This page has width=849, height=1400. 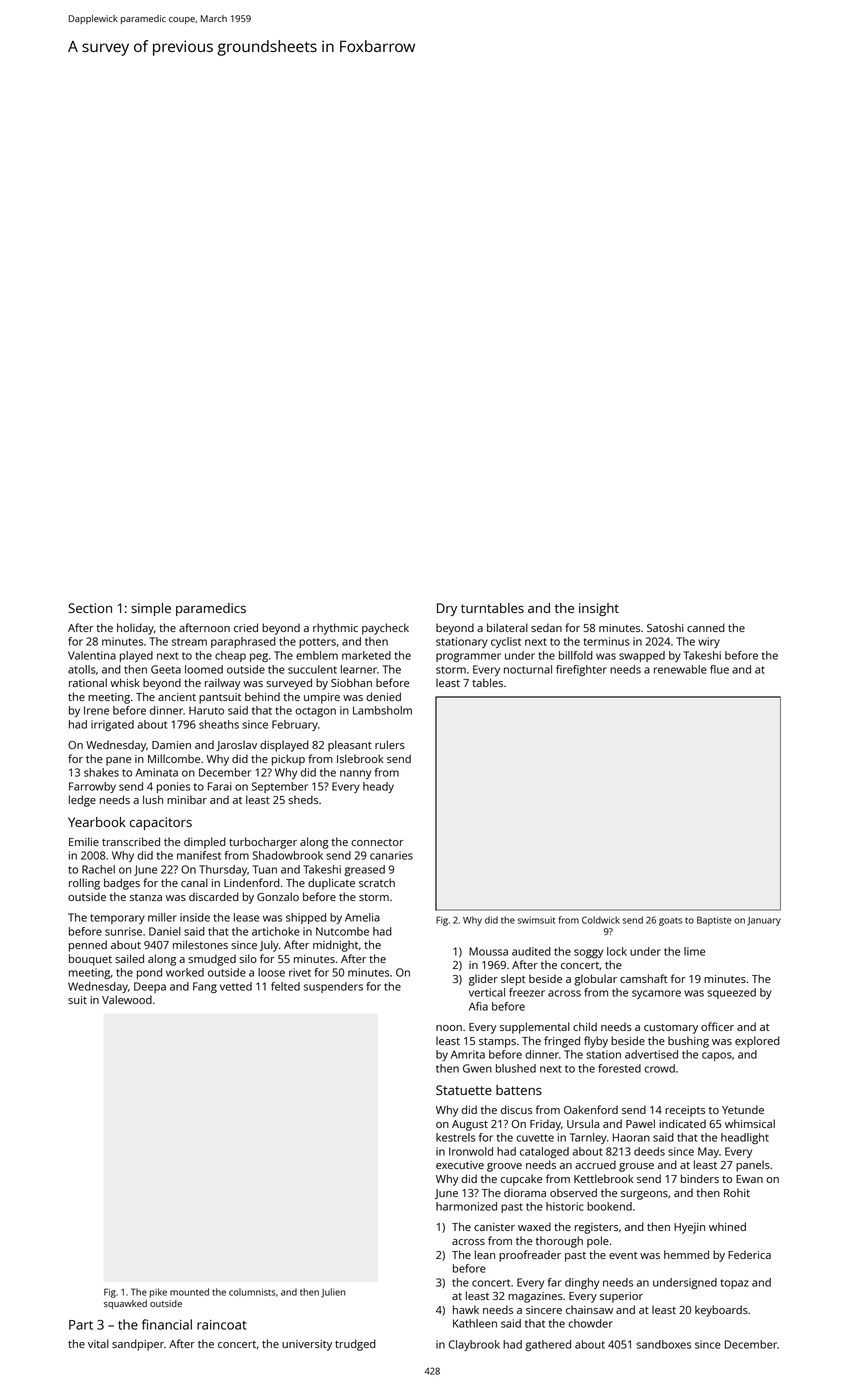 What do you see at coordinates (92, 787) in the page?
I see `Farrowby` at bounding box center [92, 787].
